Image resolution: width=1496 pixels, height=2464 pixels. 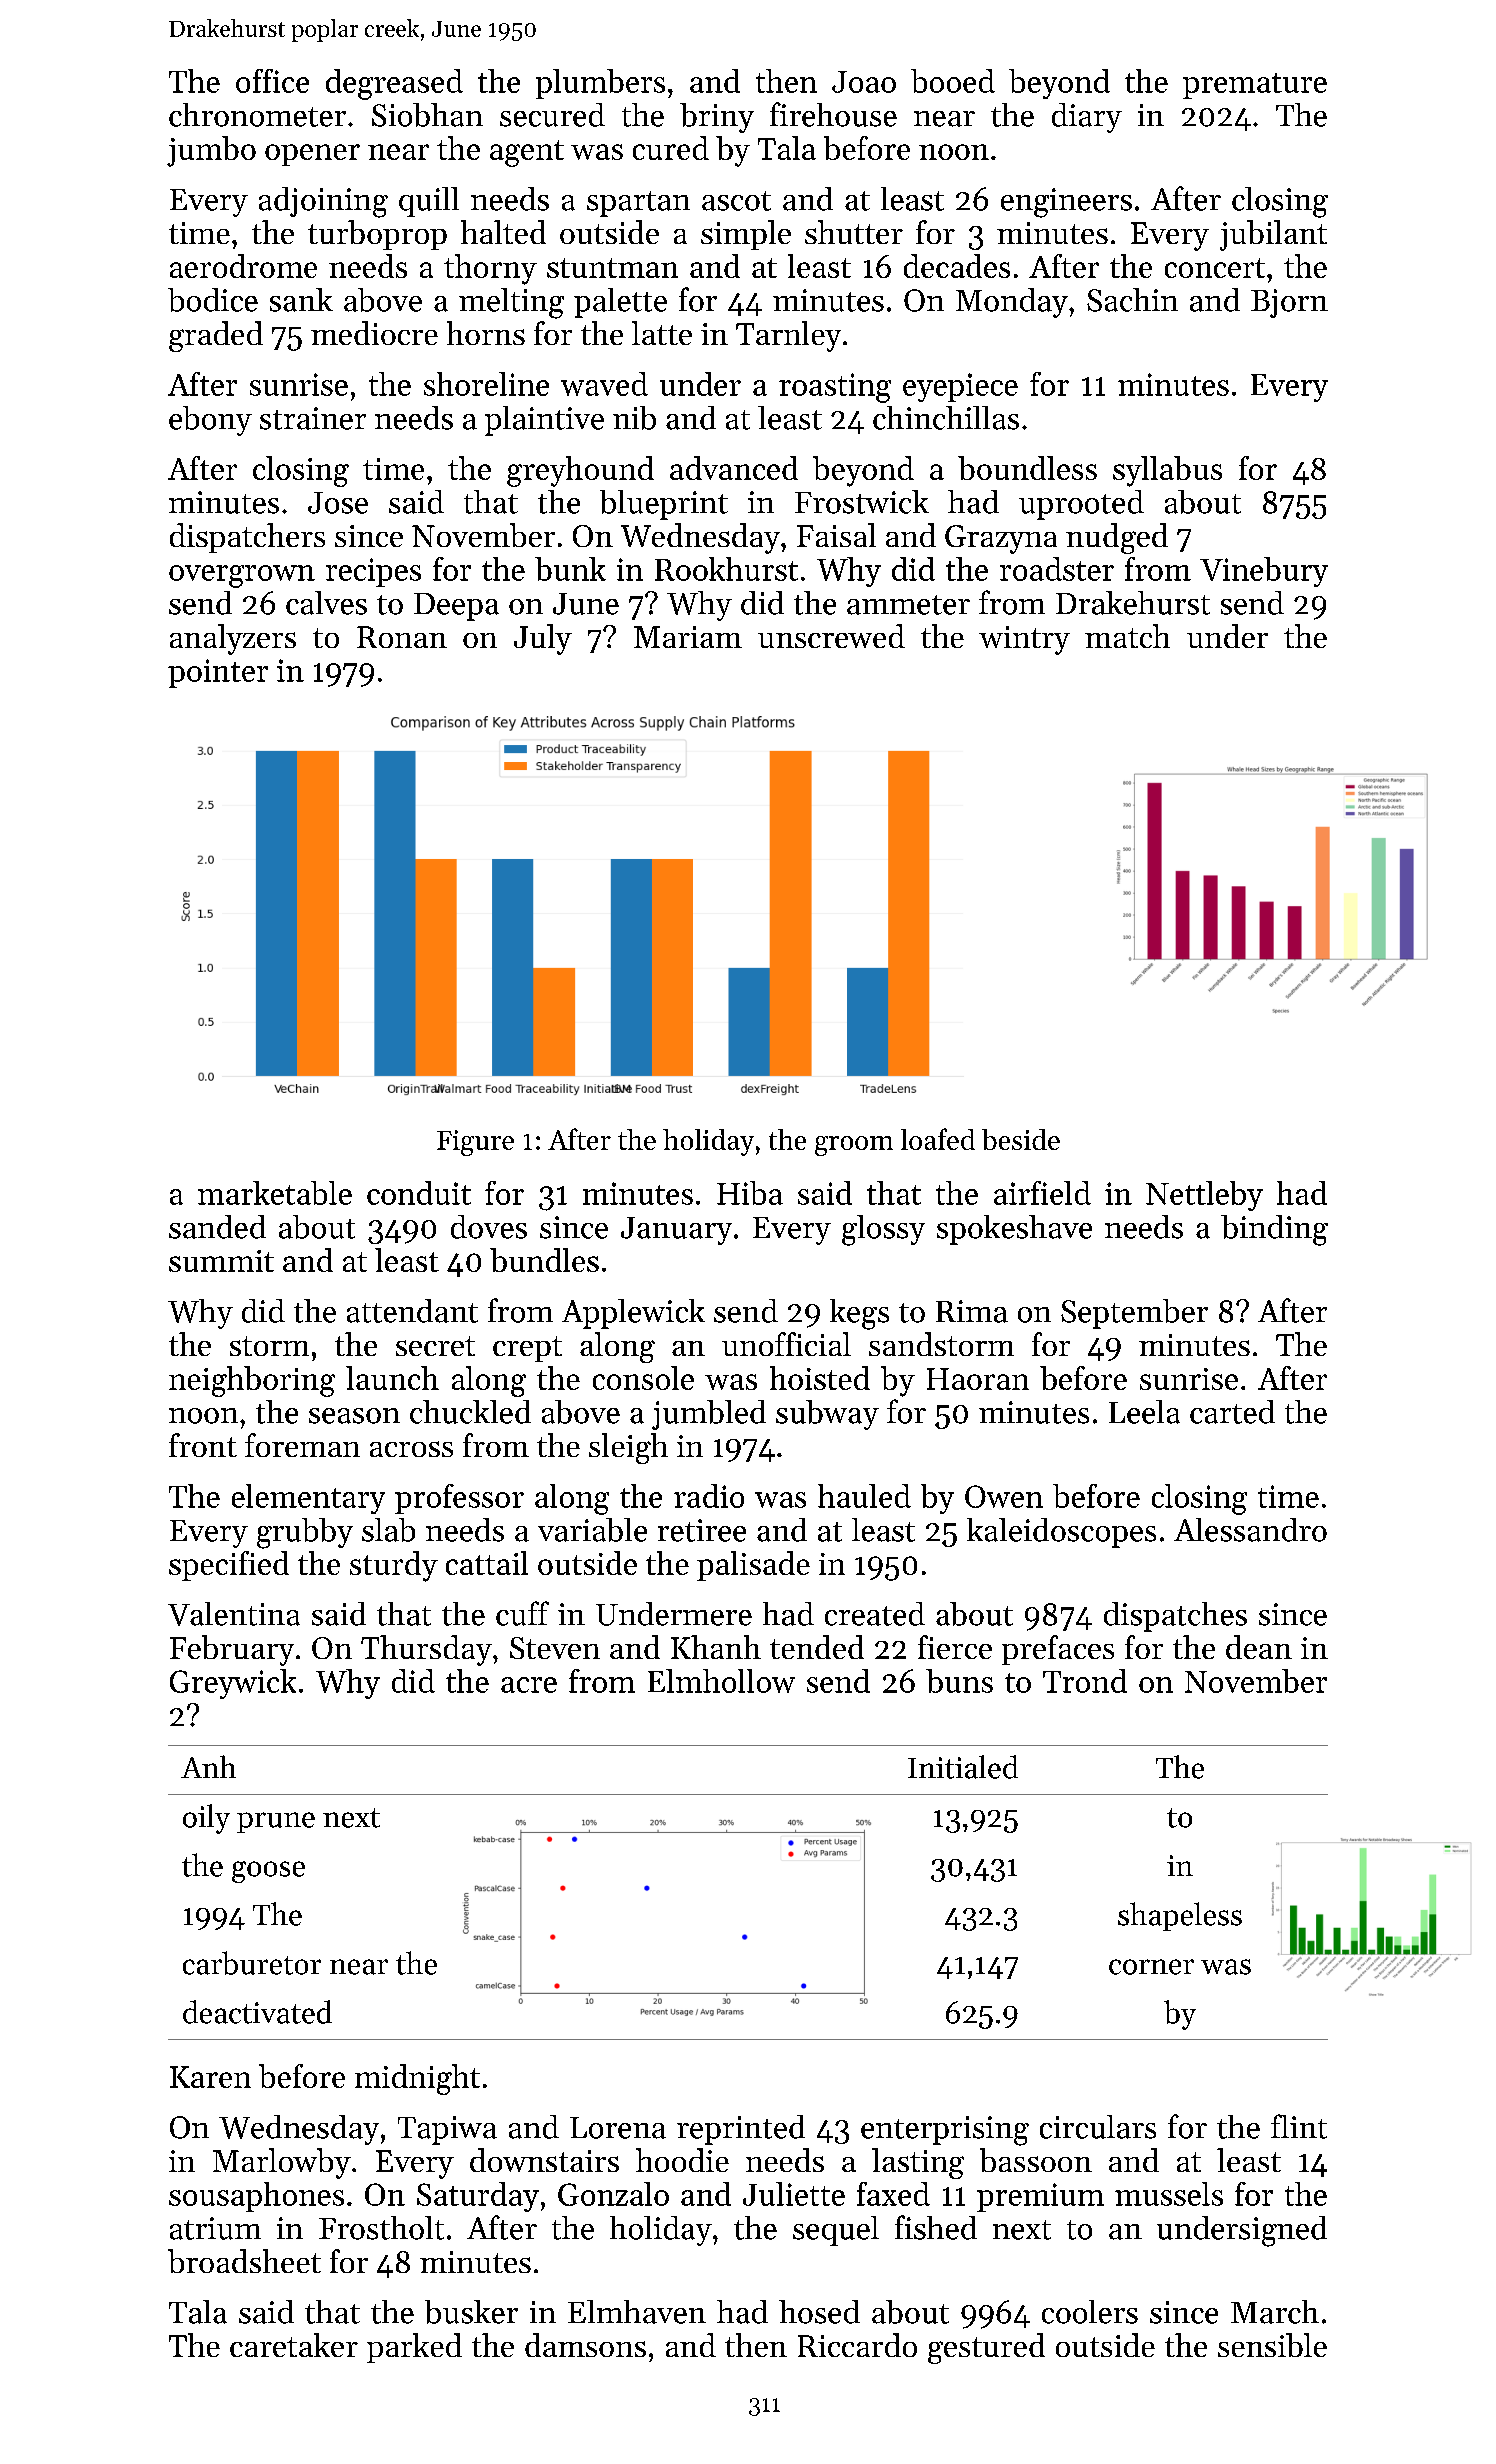 I want to click on Ronan, so click(x=402, y=637).
